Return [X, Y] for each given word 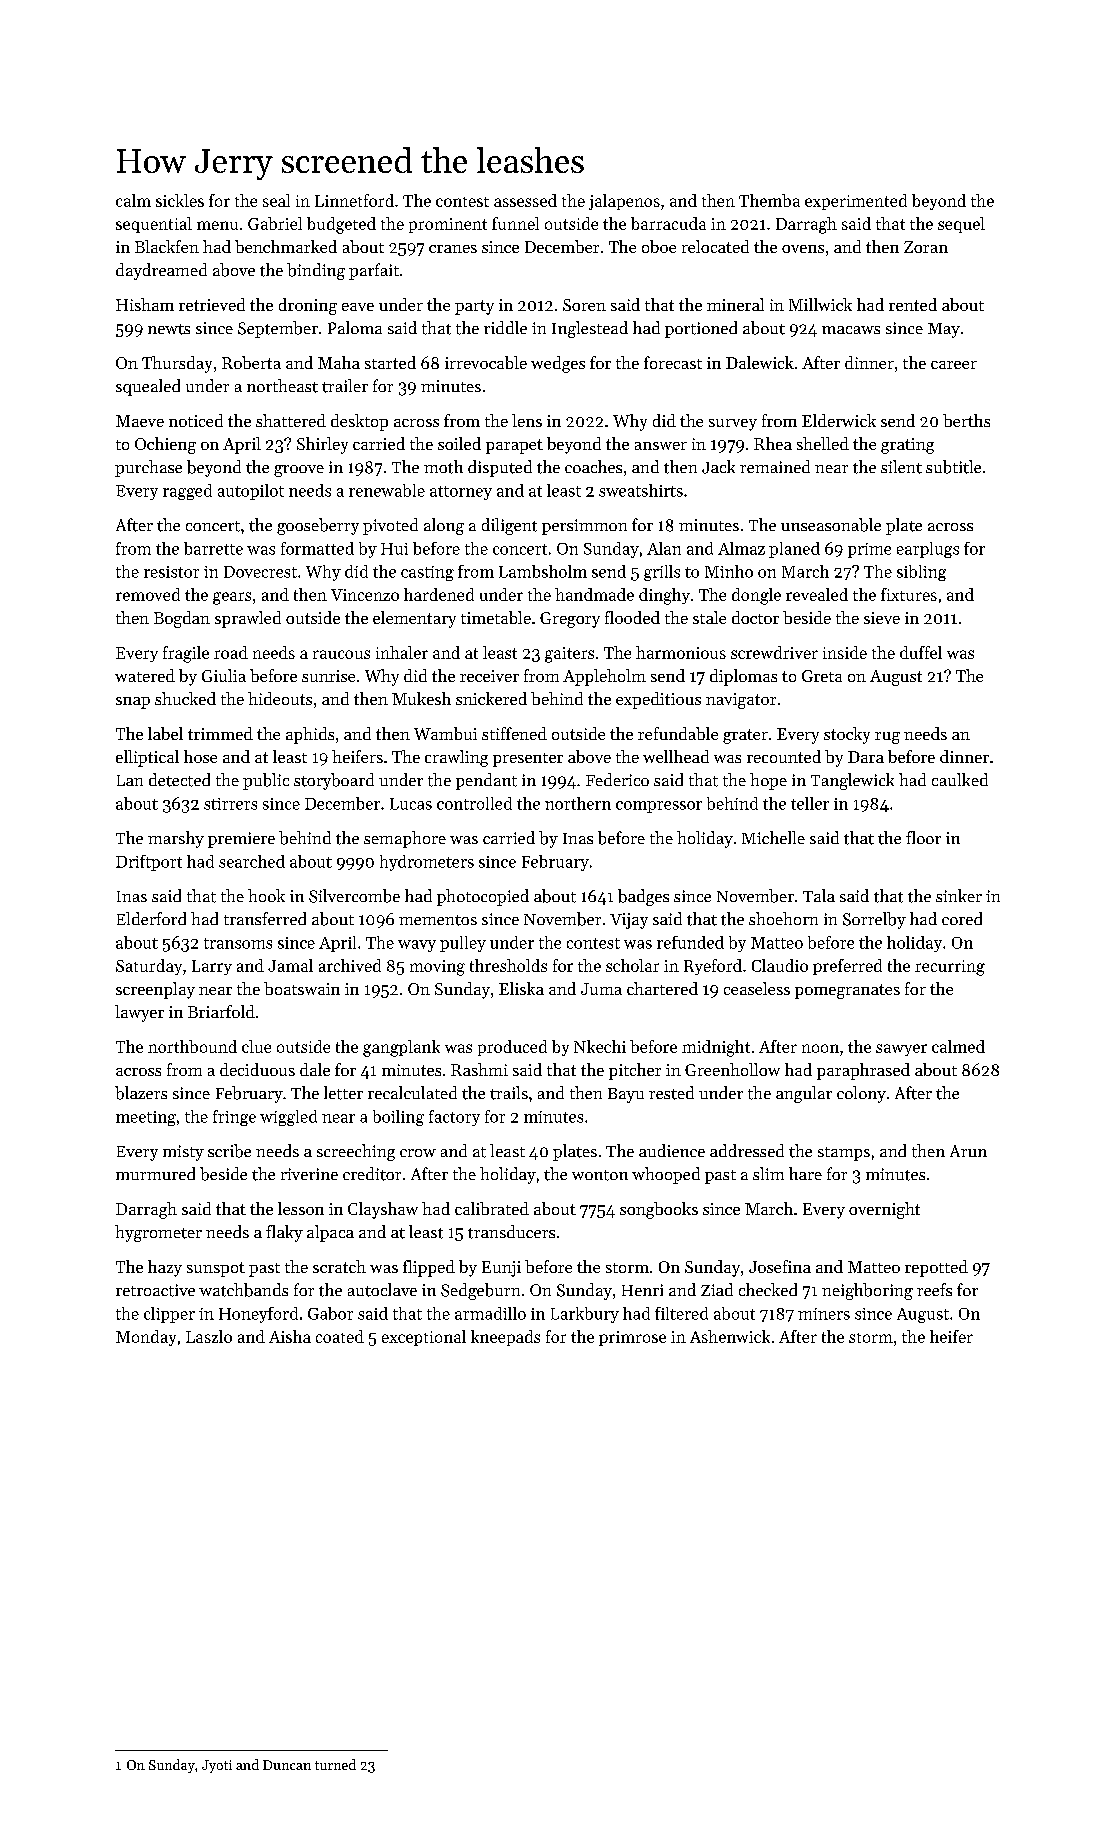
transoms [238, 943]
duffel [921, 652]
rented [913, 304]
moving [437, 968]
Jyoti [217, 1766]
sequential [154, 225]
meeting [146, 1118]
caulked [960, 779]
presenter [528, 760]
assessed [525, 200]
